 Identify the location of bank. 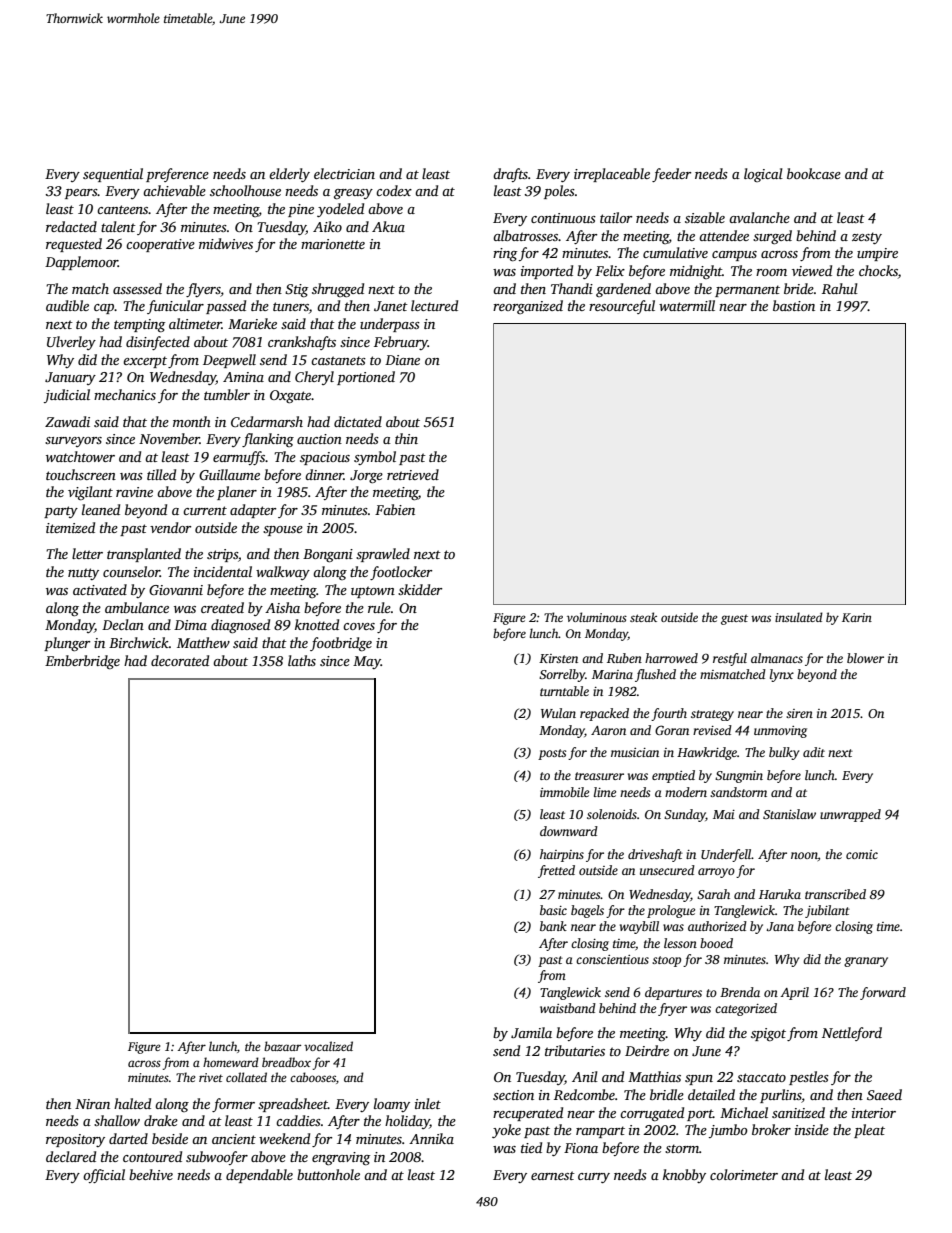
(553, 926).
